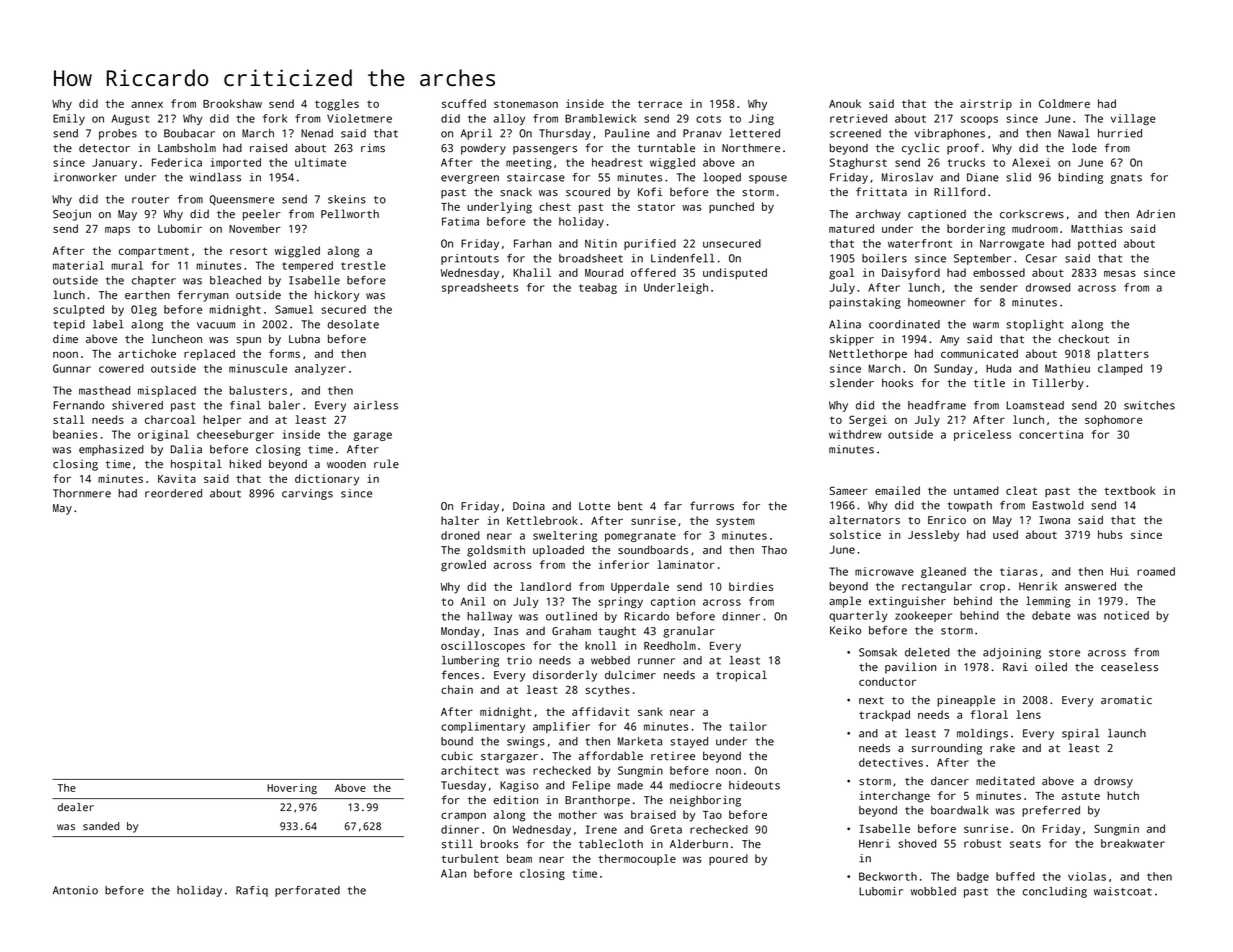 The image size is (1233, 952). Describe the element at coordinates (154, 252) in the document. I see `compartment` at that location.
